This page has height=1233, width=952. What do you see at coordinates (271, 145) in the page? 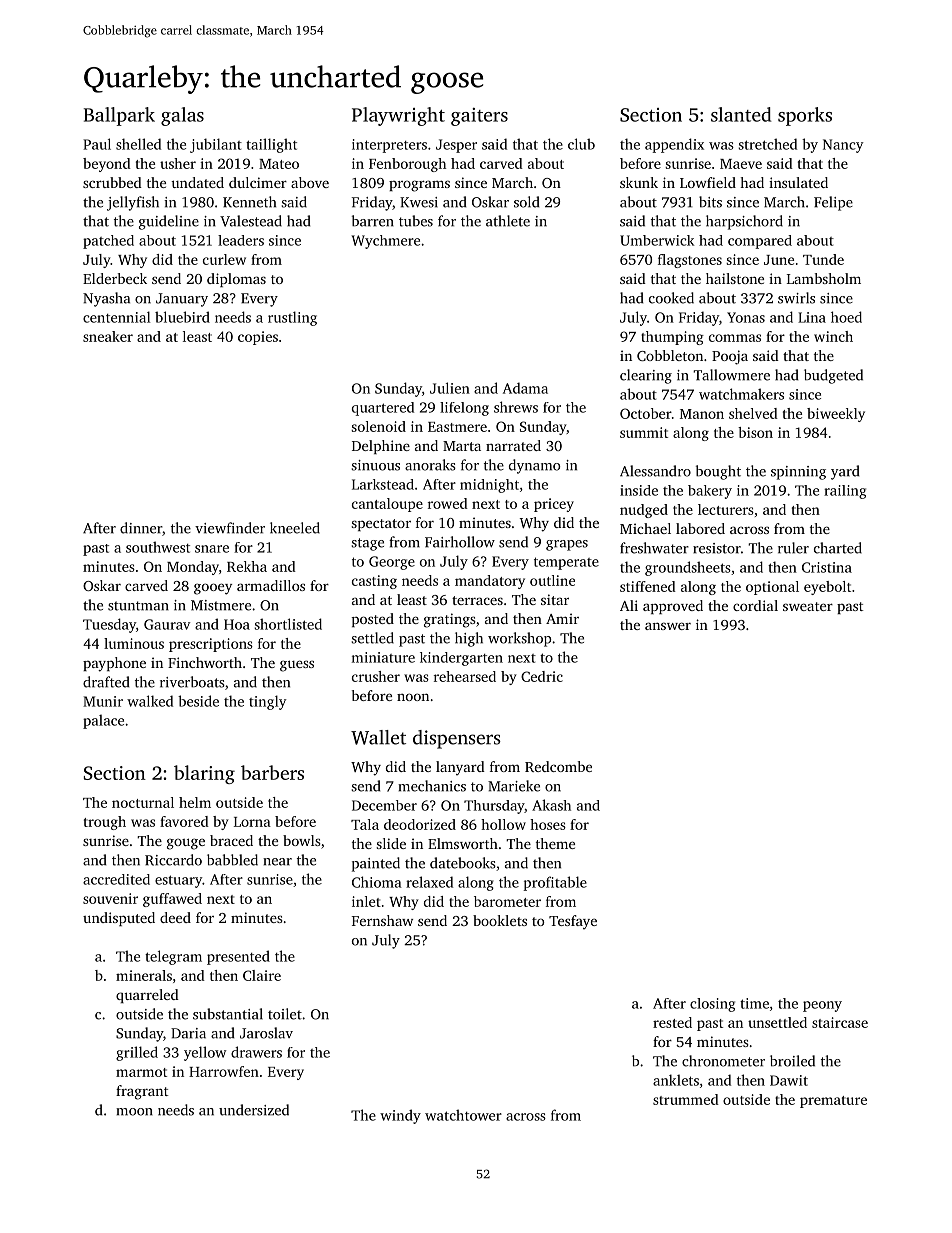
I see `taillight` at bounding box center [271, 145].
